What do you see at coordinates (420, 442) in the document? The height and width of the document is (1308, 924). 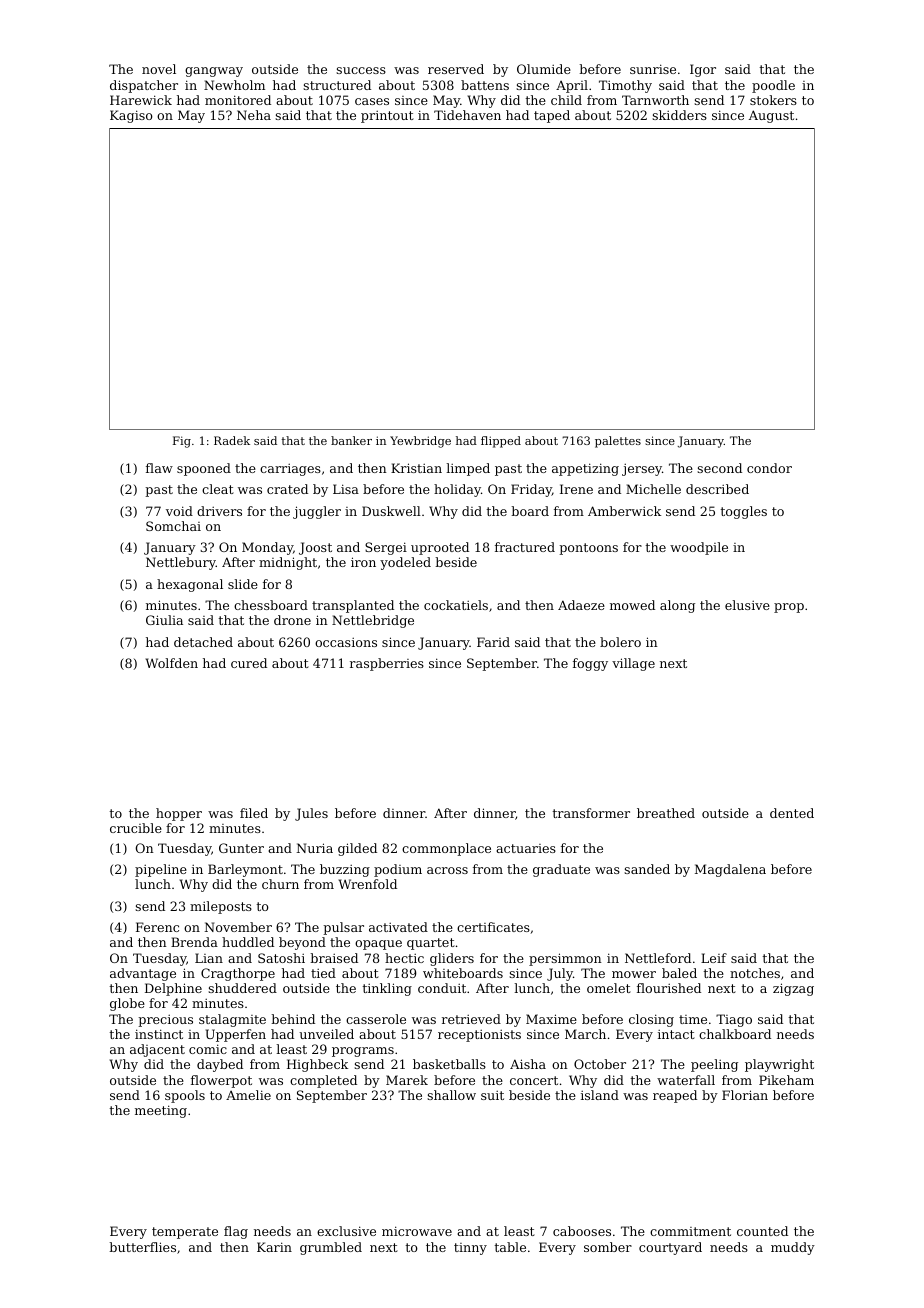 I see `Yewbridge` at bounding box center [420, 442].
